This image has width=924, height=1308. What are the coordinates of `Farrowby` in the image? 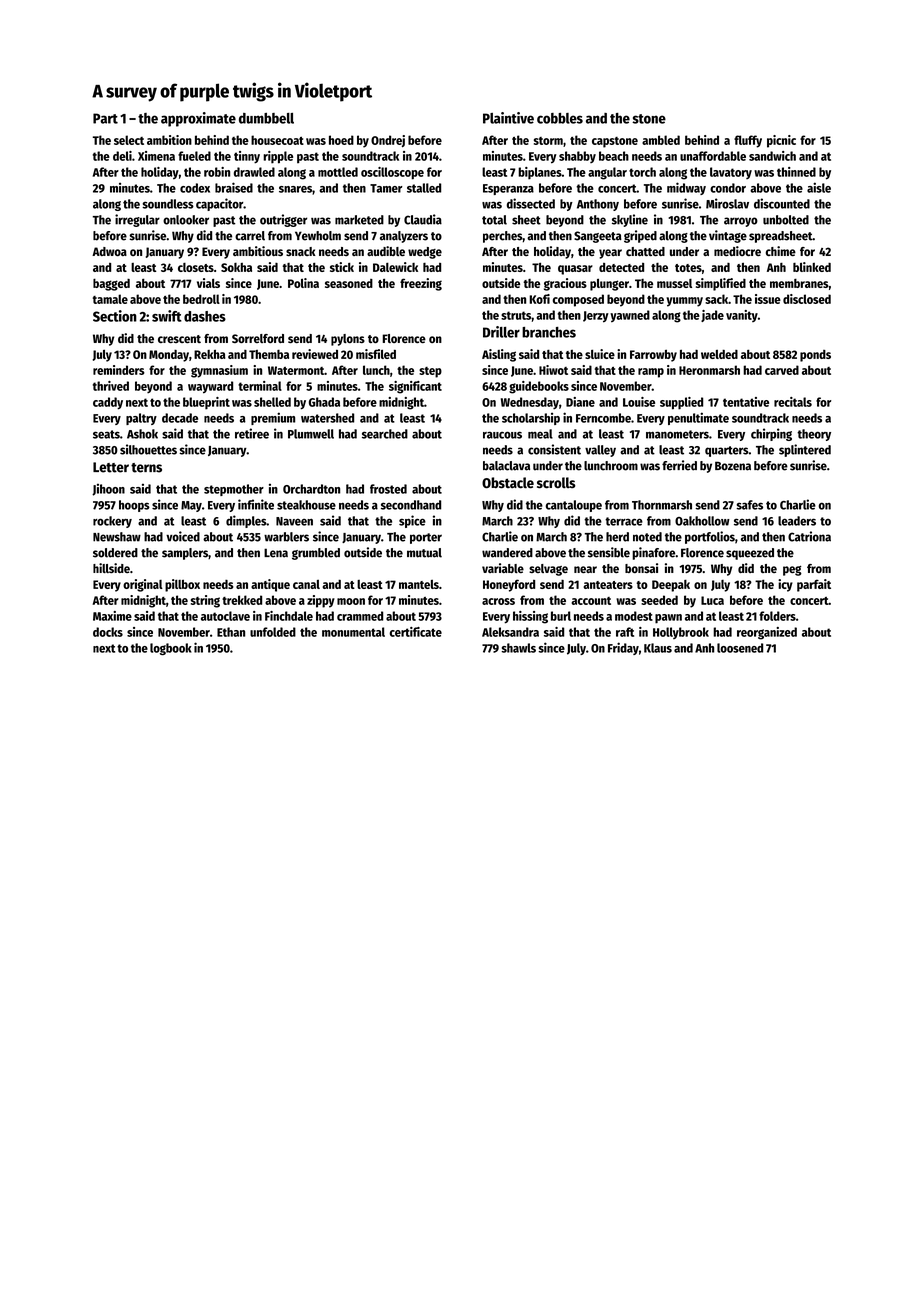 It's located at (653, 356).
